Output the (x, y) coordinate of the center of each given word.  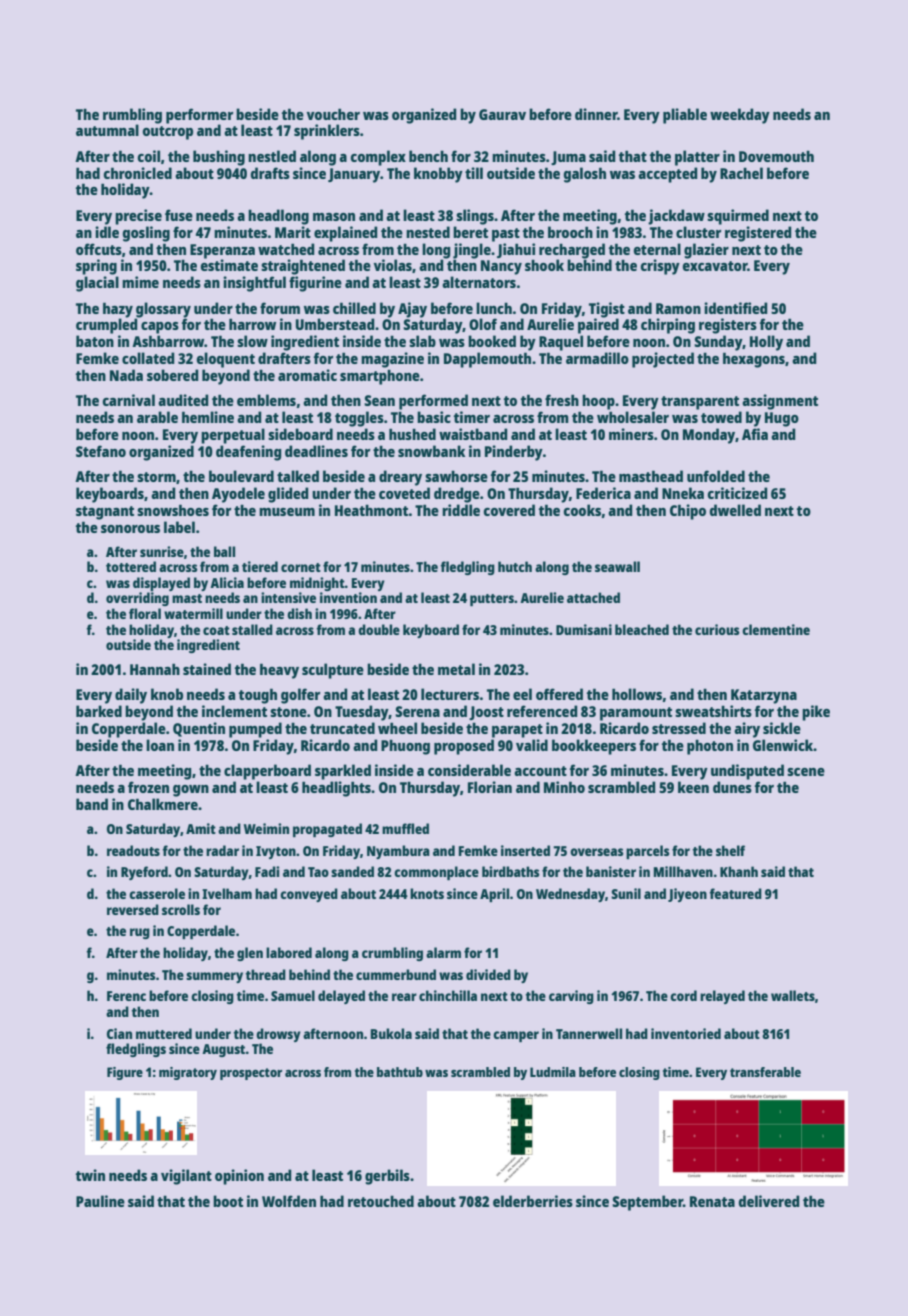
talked (298, 476)
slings (475, 217)
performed (433, 402)
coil (149, 156)
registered (758, 234)
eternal (657, 249)
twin (90, 1175)
